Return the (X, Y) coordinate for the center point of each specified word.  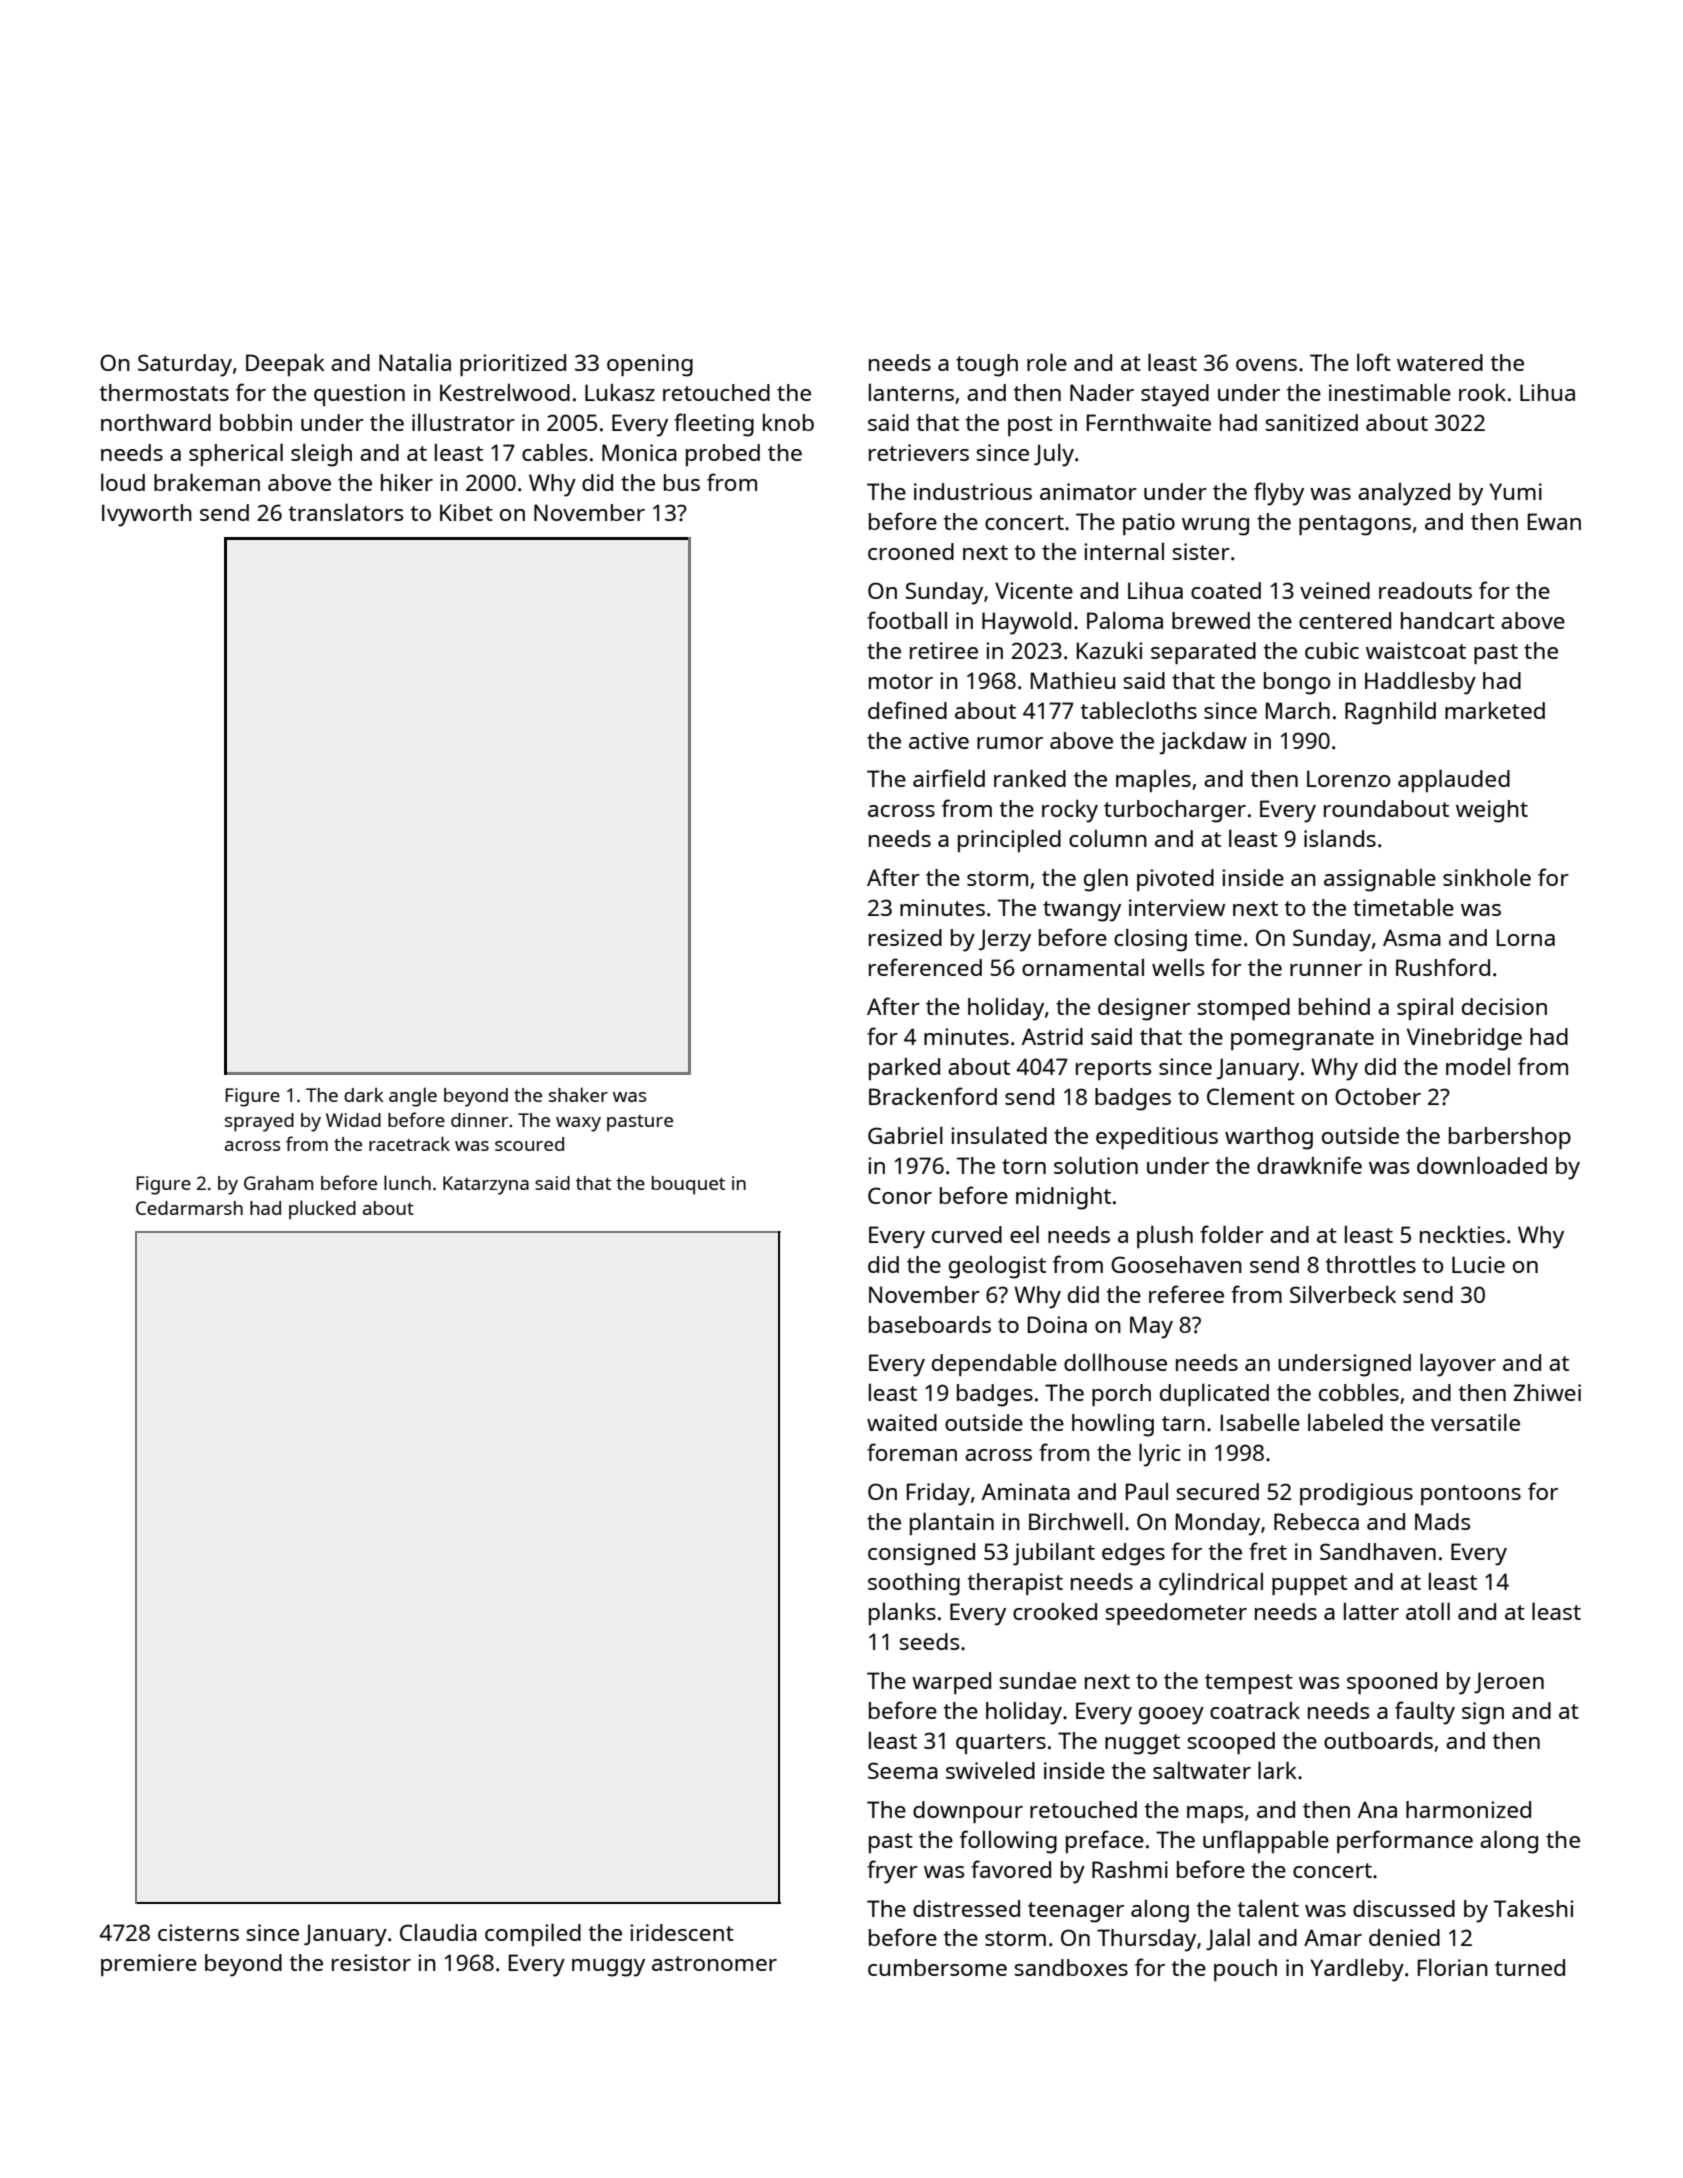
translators (346, 512)
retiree (944, 650)
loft (1374, 362)
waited (902, 1422)
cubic (1332, 650)
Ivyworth (147, 515)
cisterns (198, 1932)
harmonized (1468, 1809)
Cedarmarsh (189, 1208)
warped (951, 1683)
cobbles (1359, 1392)
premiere (149, 1965)
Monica (639, 452)
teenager (1076, 1912)
